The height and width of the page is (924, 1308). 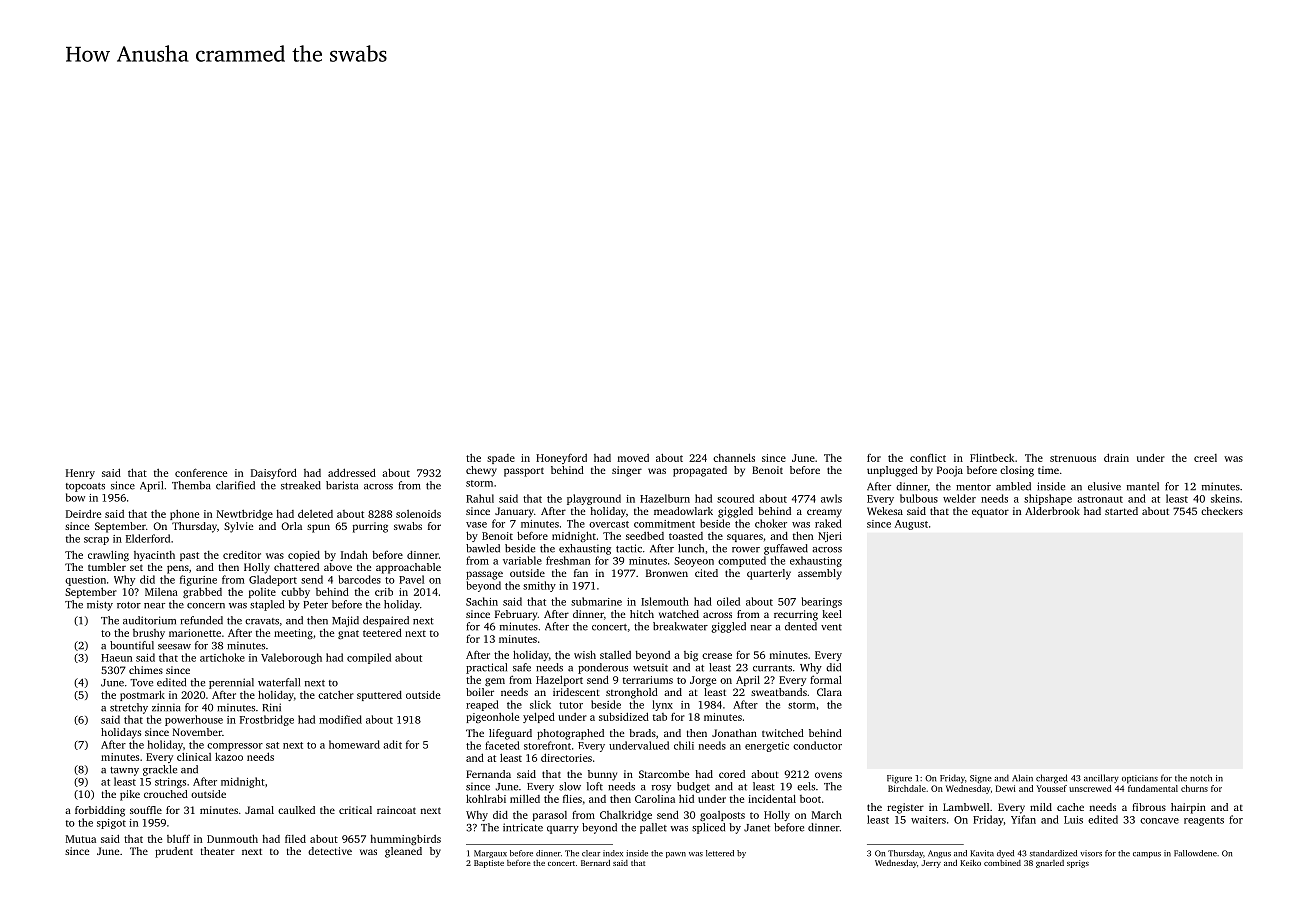 I want to click on conference, so click(x=201, y=472).
